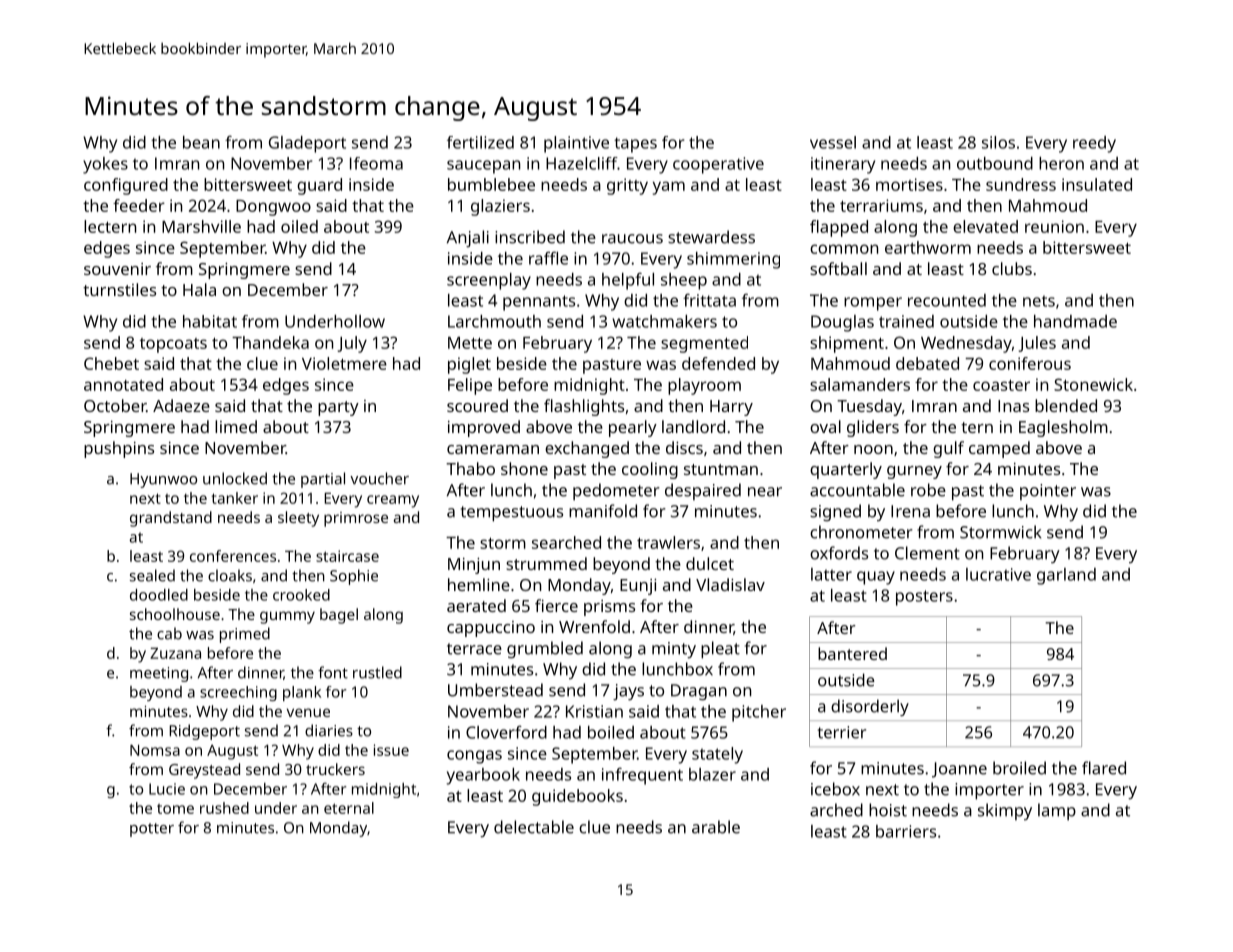  I want to click on limed, so click(236, 426).
